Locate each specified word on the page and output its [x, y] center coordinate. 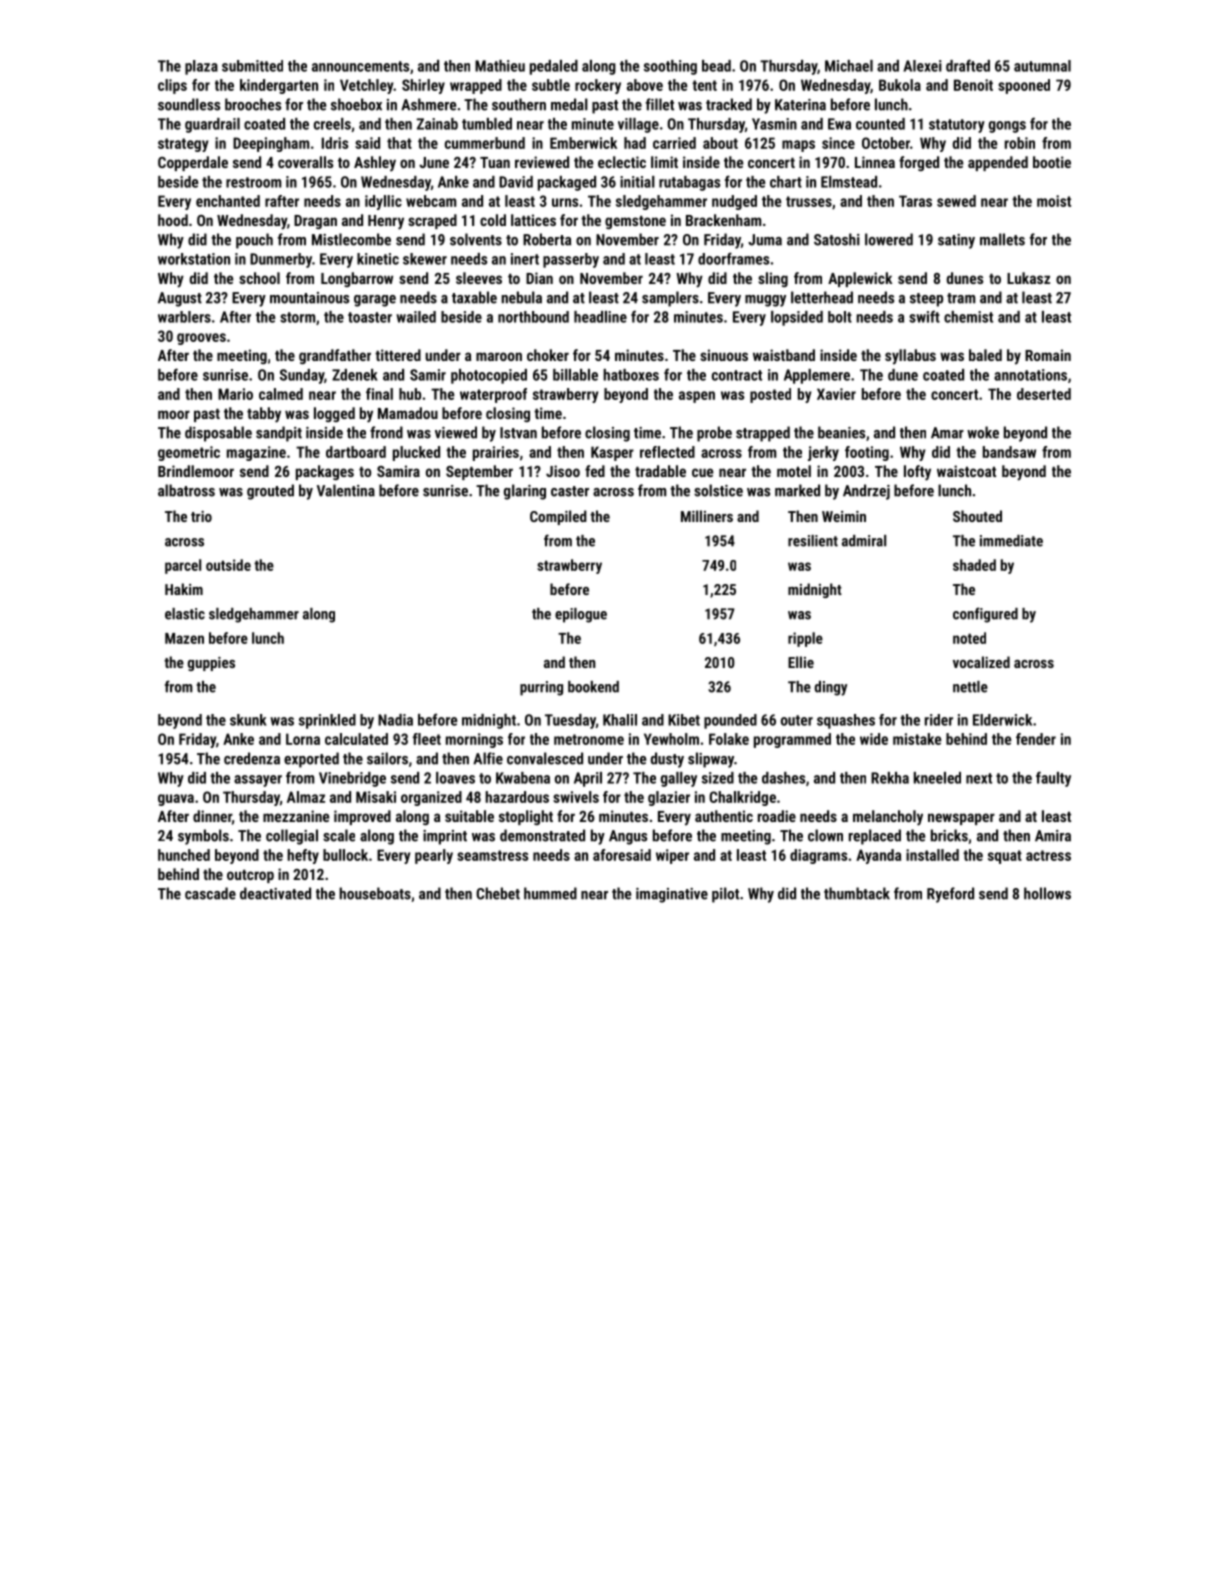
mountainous [309, 298]
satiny [956, 241]
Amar [947, 433]
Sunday [302, 376]
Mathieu [500, 66]
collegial [292, 837]
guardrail [212, 125]
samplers [670, 299]
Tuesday [570, 721]
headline [600, 317]
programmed [792, 740]
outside [228, 565]
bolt [840, 317]
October [886, 143]
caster [570, 491]
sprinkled [327, 721]
